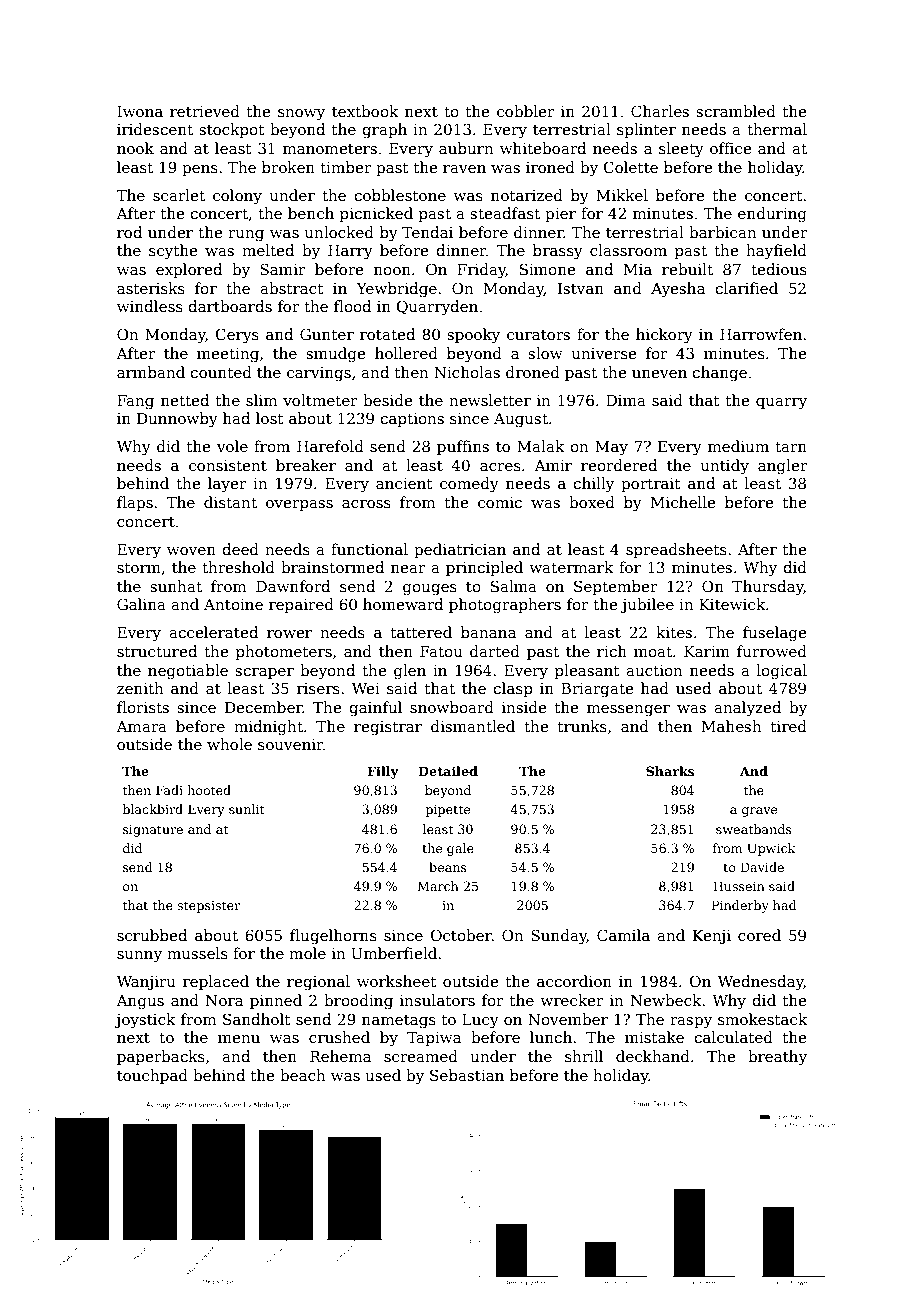  What do you see at coordinates (448, 811) in the screenshot?
I see `pipette` at bounding box center [448, 811].
